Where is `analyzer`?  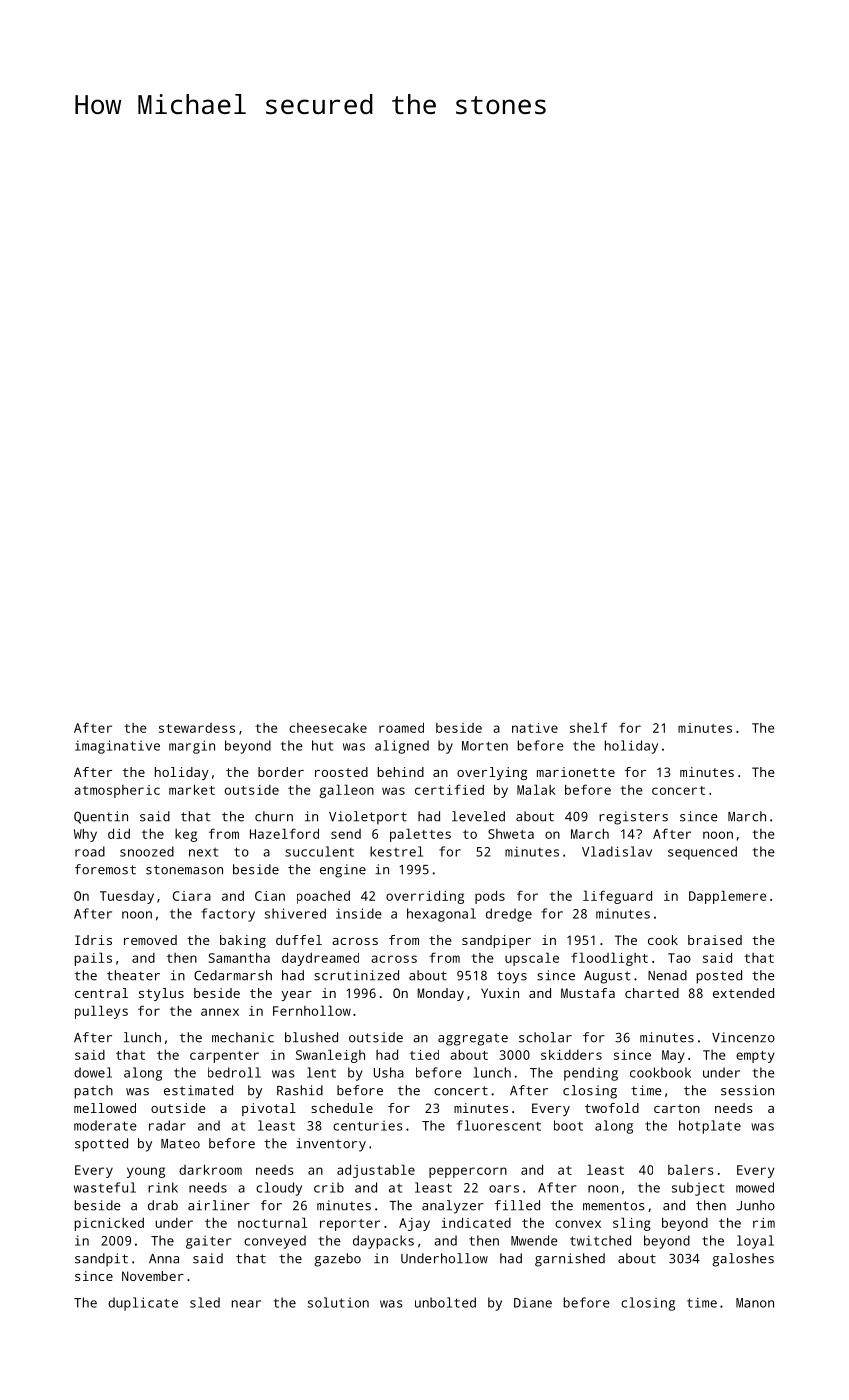 analyzer is located at coordinates (453, 1207).
